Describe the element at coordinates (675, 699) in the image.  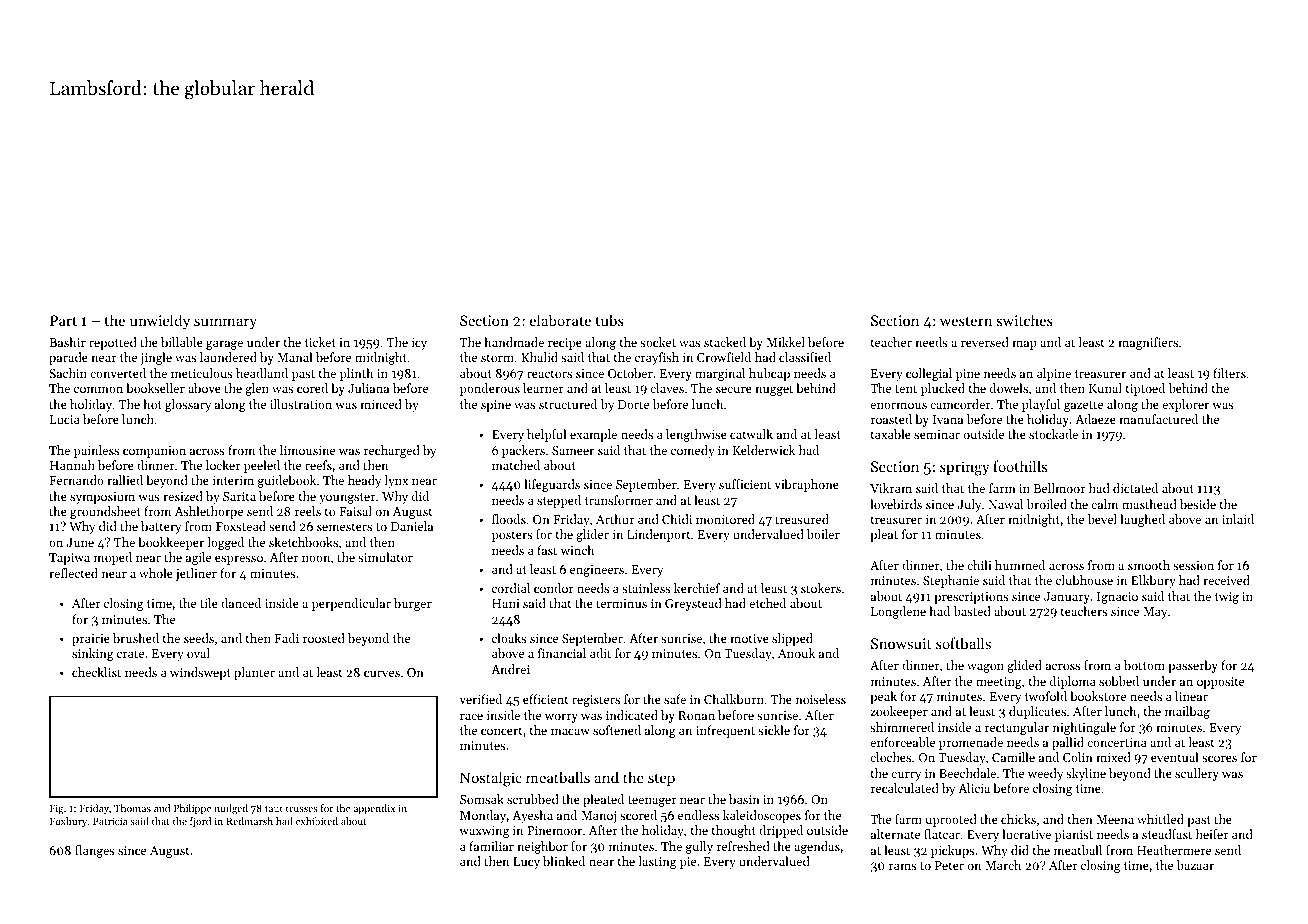
I see `safe` at that location.
